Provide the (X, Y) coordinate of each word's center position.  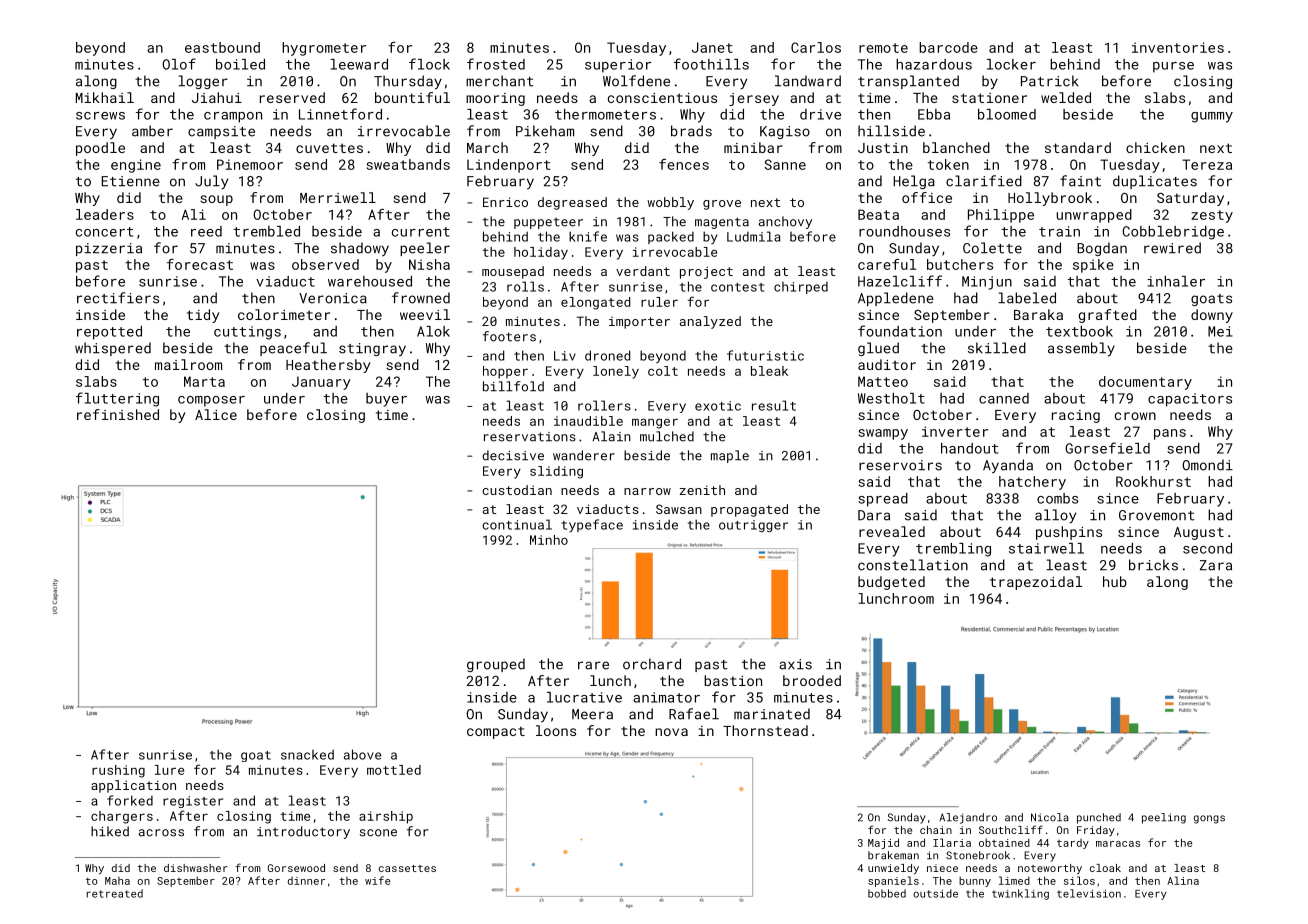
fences (684, 164)
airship (386, 817)
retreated (115, 893)
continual (517, 524)
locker (1011, 64)
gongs (1209, 819)
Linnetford (340, 114)
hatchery (1032, 483)
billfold (513, 386)
